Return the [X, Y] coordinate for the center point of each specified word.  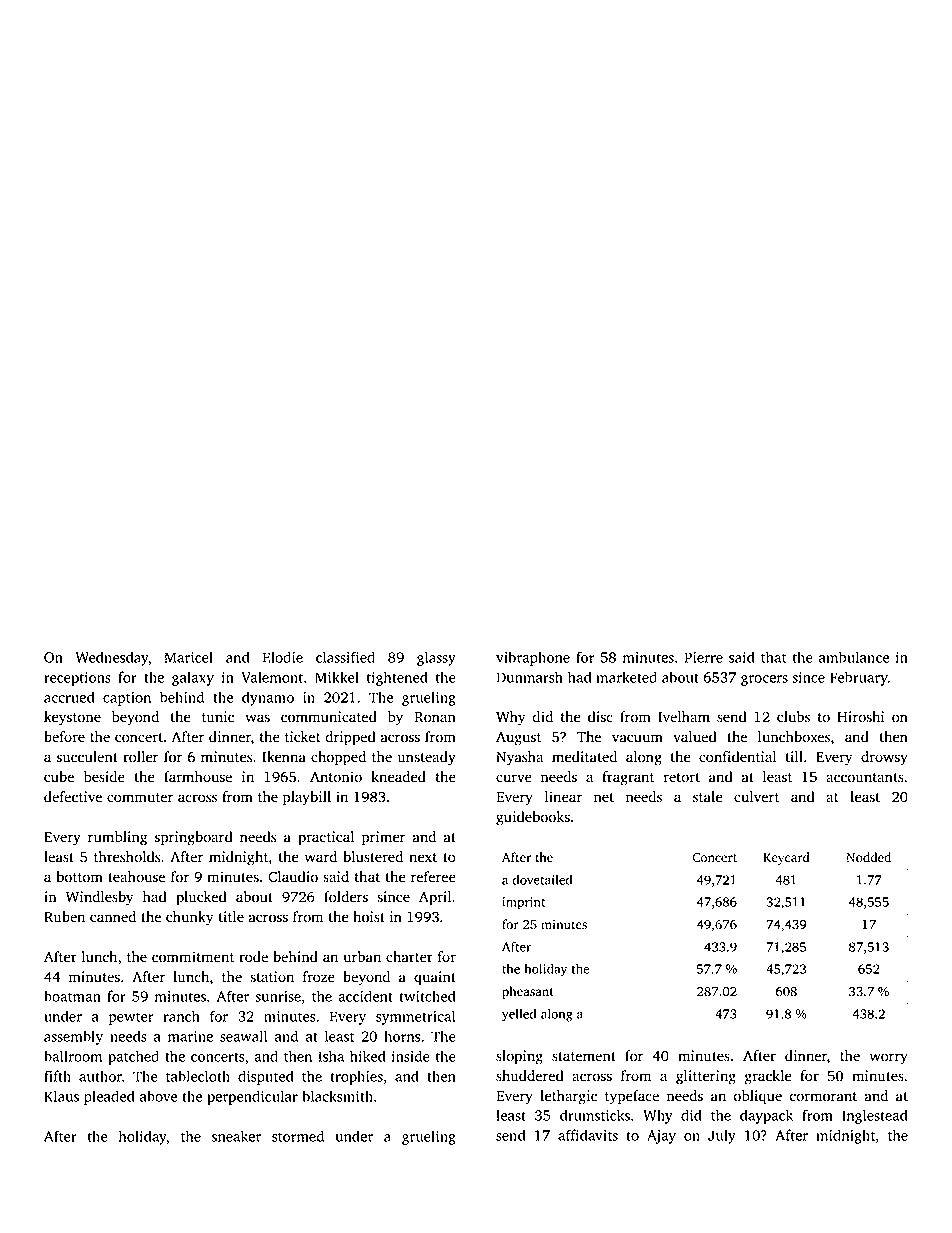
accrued [69, 697]
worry [888, 1059]
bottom [79, 877]
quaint [435, 978]
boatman [72, 996]
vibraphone [533, 658]
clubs [793, 717]
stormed [298, 1136]
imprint [523, 903]
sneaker [236, 1136]
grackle [768, 1077]
